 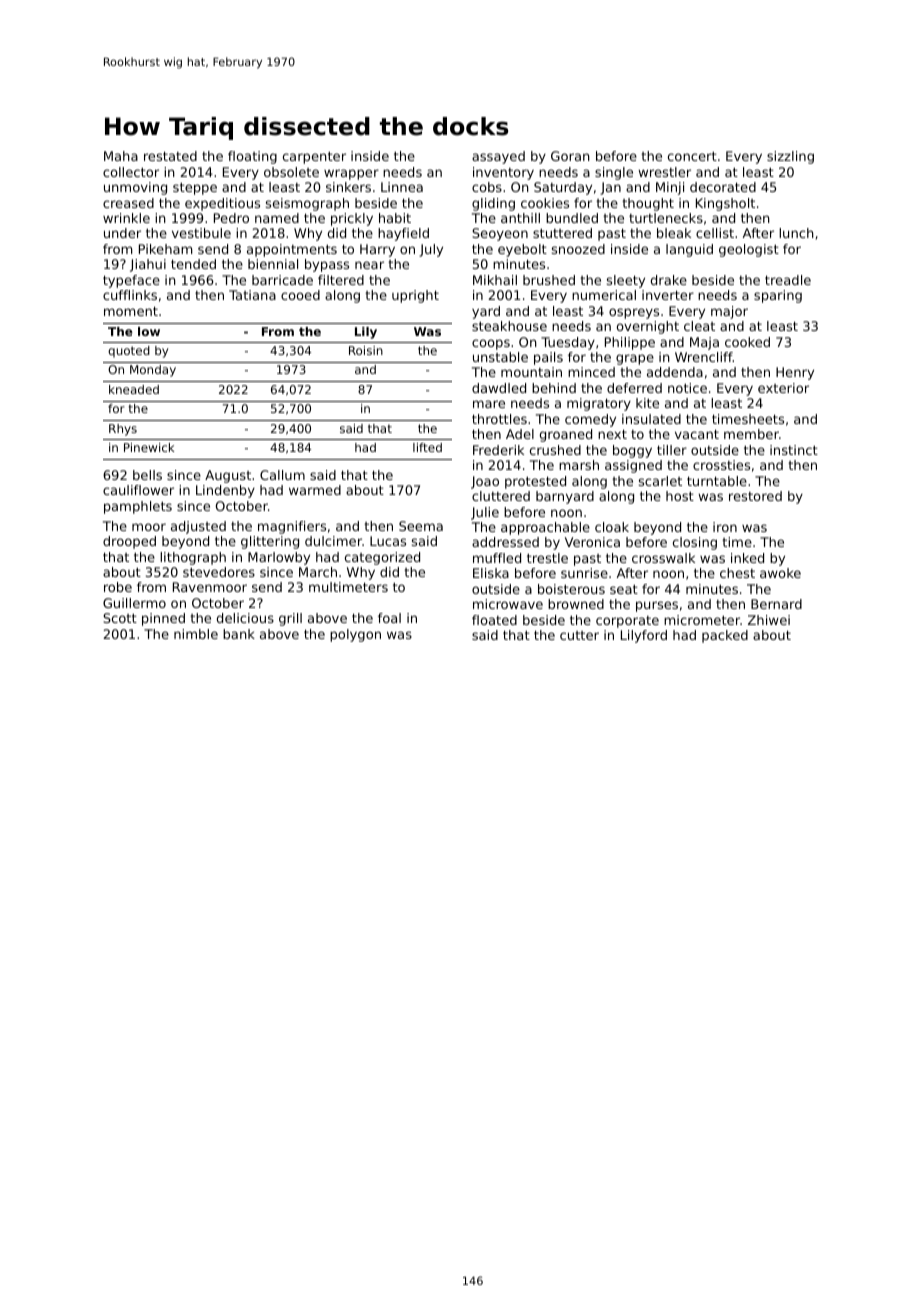 What do you see at coordinates (149, 447) in the page?
I see `Pinewick` at bounding box center [149, 447].
